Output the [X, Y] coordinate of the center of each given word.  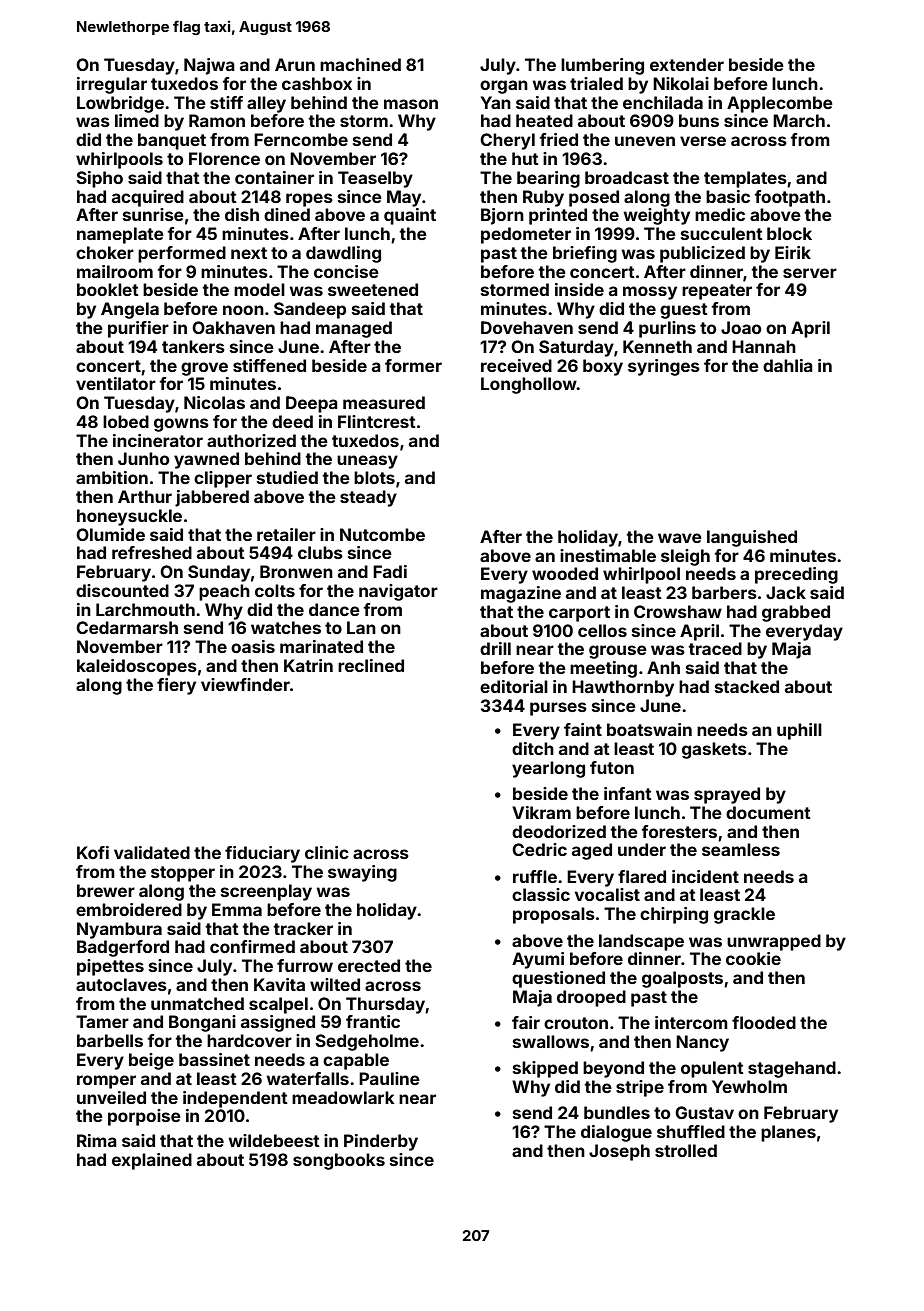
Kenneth [657, 346]
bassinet [214, 1059]
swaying [362, 873]
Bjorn [502, 216]
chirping [674, 915]
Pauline [389, 1078]
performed [182, 254]
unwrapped [774, 942]
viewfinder [245, 684]
